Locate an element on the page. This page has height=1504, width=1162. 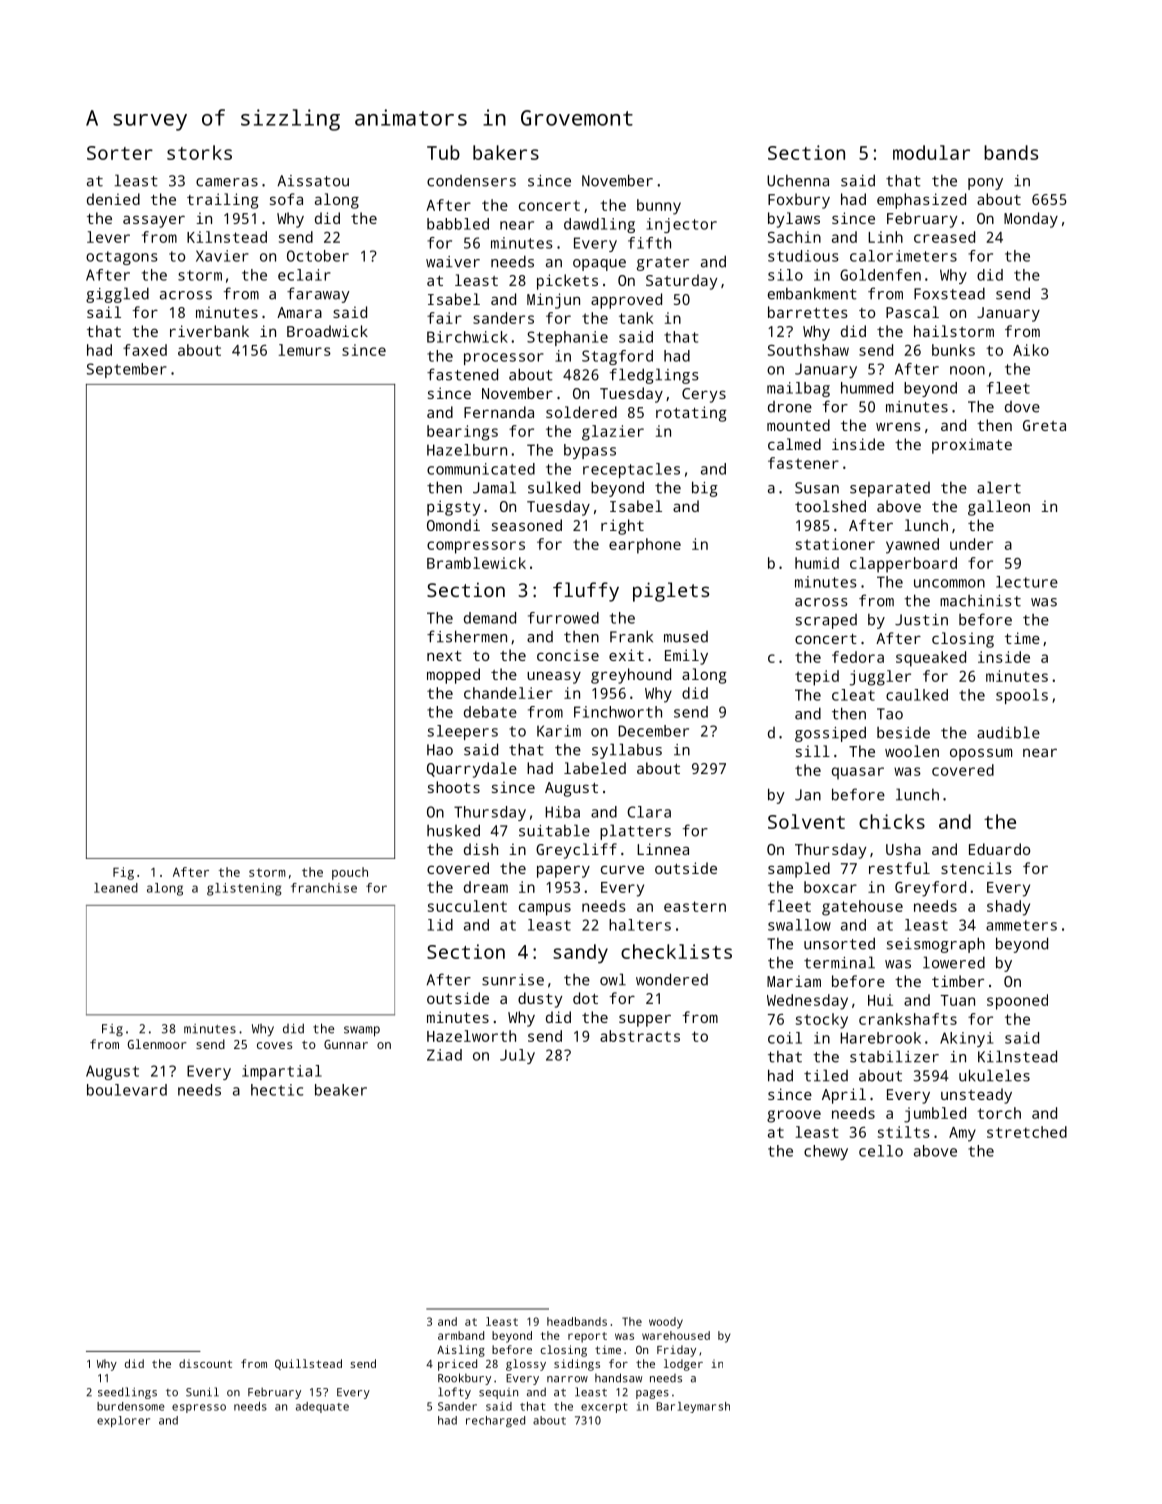
discount is located at coordinates (205, 1363).
